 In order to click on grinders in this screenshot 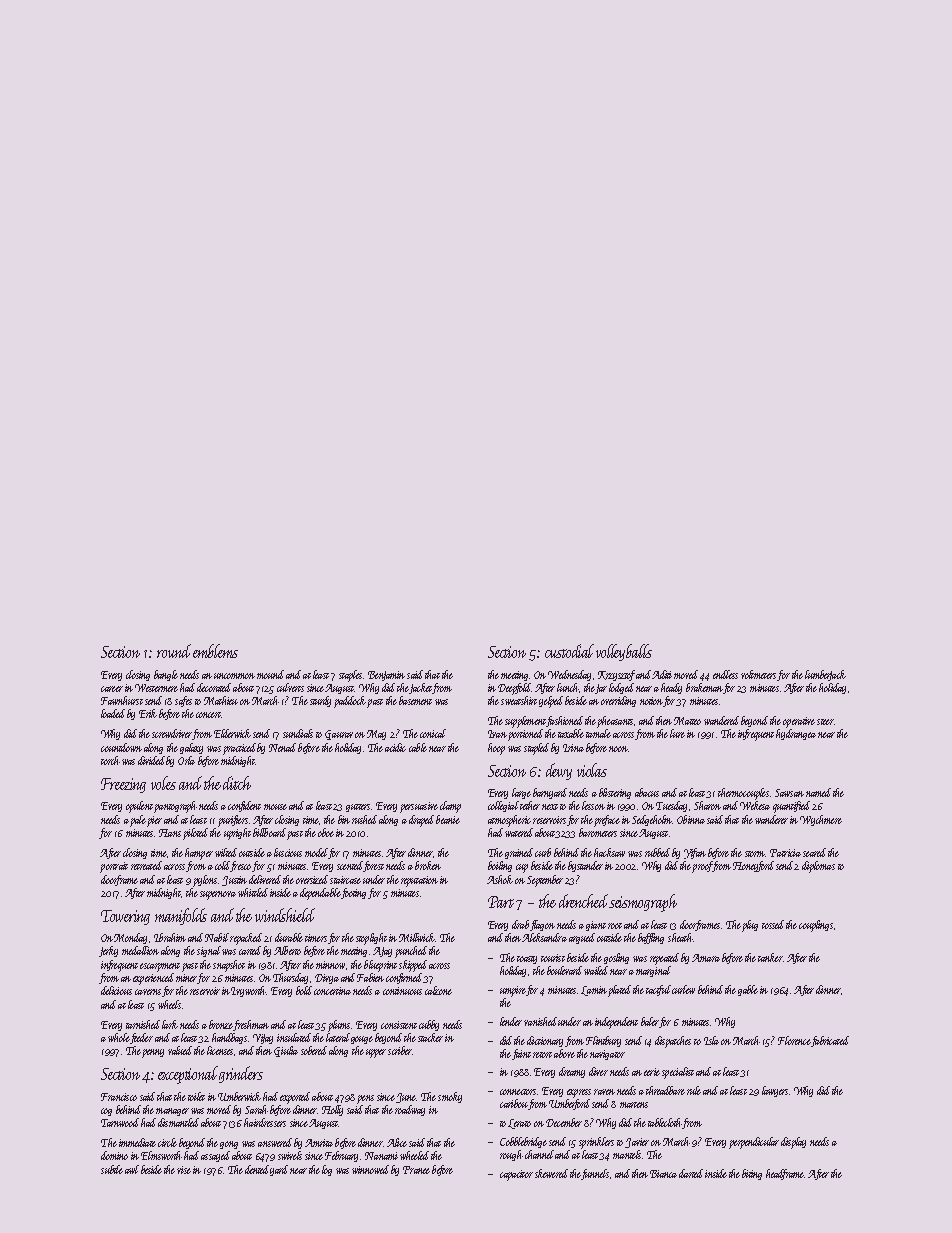, I will do `click(241, 1074)`.
